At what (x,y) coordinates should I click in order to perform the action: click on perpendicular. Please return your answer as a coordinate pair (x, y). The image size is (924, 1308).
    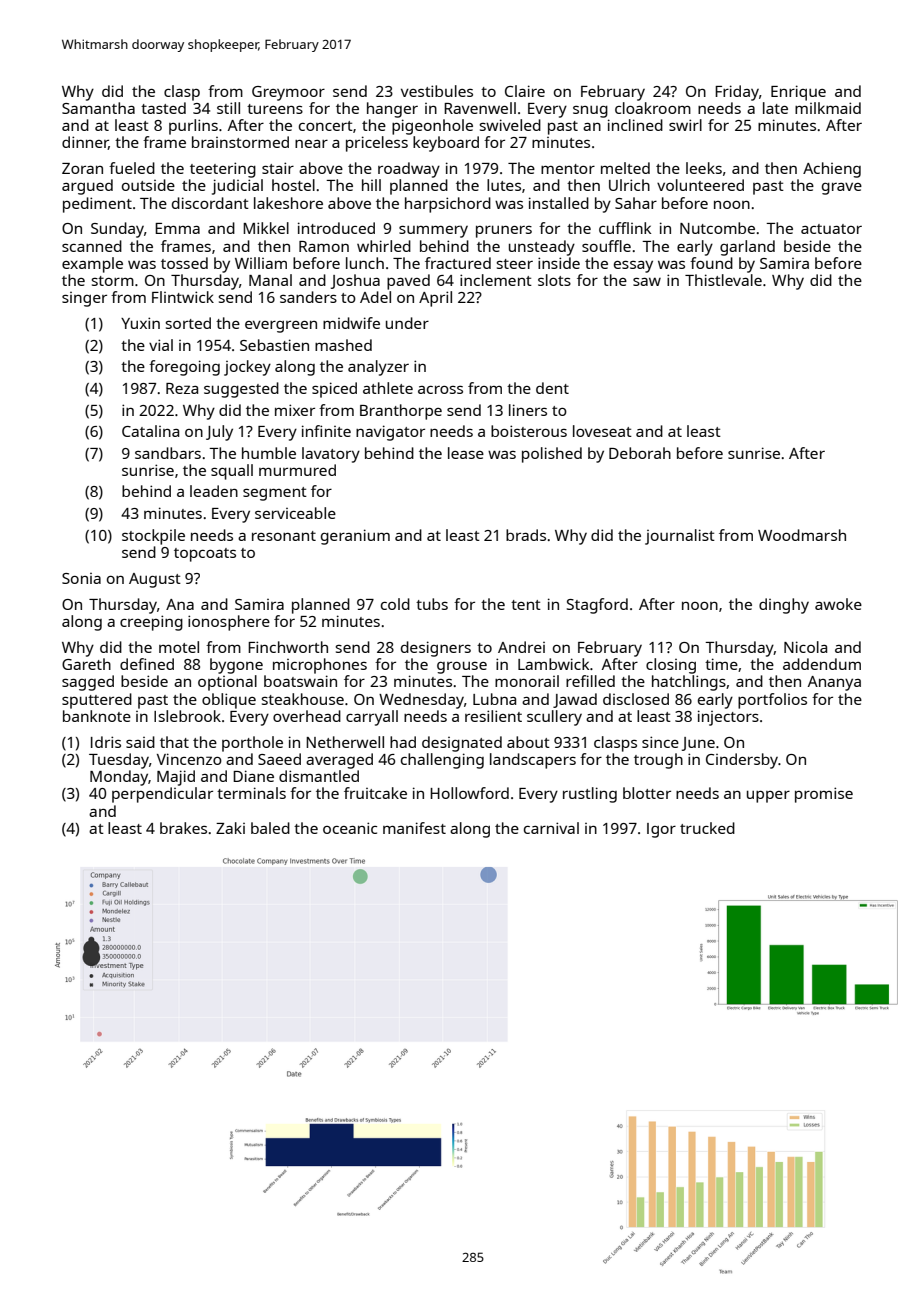
    Looking at the image, I should click on (162, 795).
